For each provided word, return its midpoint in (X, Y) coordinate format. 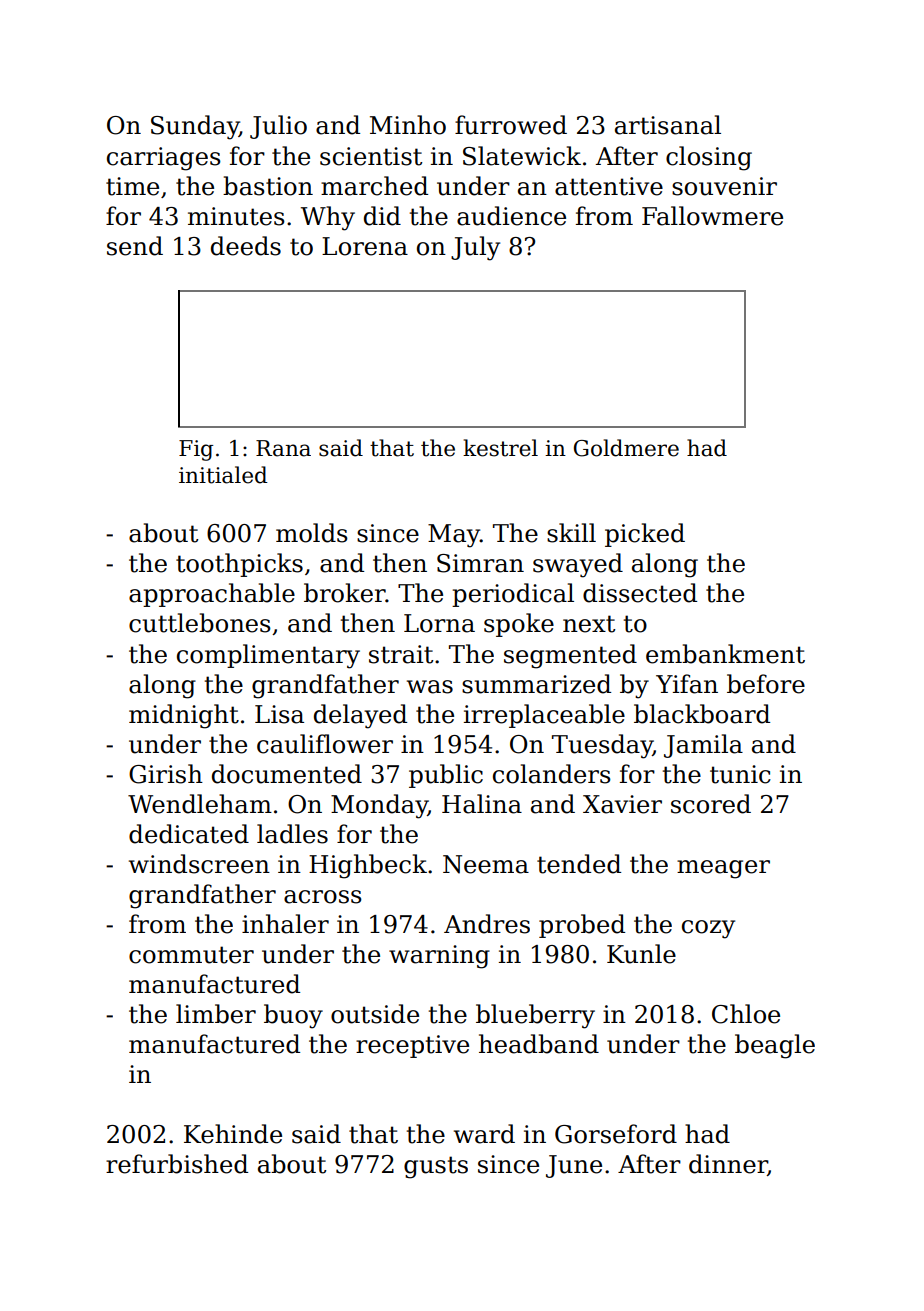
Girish (166, 774)
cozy (708, 929)
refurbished (177, 1164)
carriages (164, 159)
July (475, 248)
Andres (487, 924)
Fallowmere (712, 216)
